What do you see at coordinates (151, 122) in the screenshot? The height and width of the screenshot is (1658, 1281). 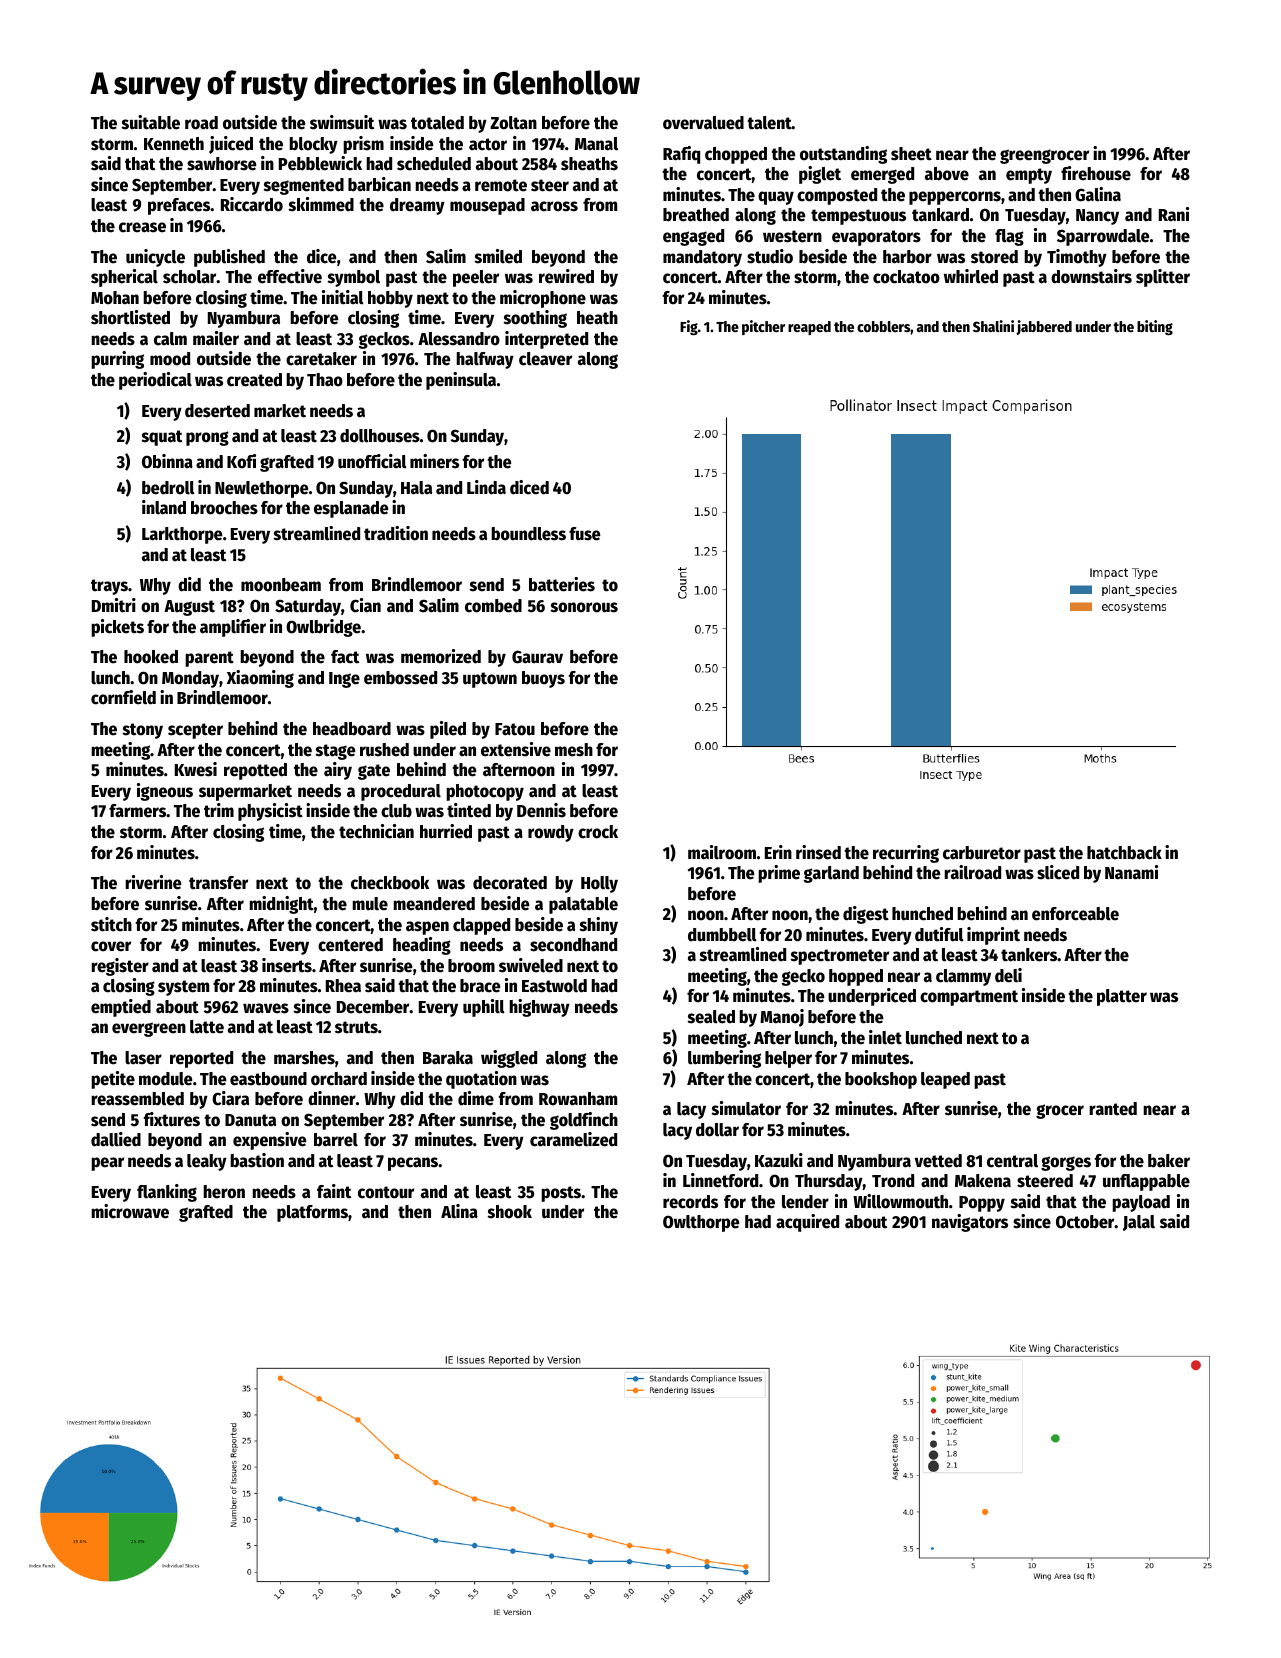 I see `suitable` at bounding box center [151, 122].
